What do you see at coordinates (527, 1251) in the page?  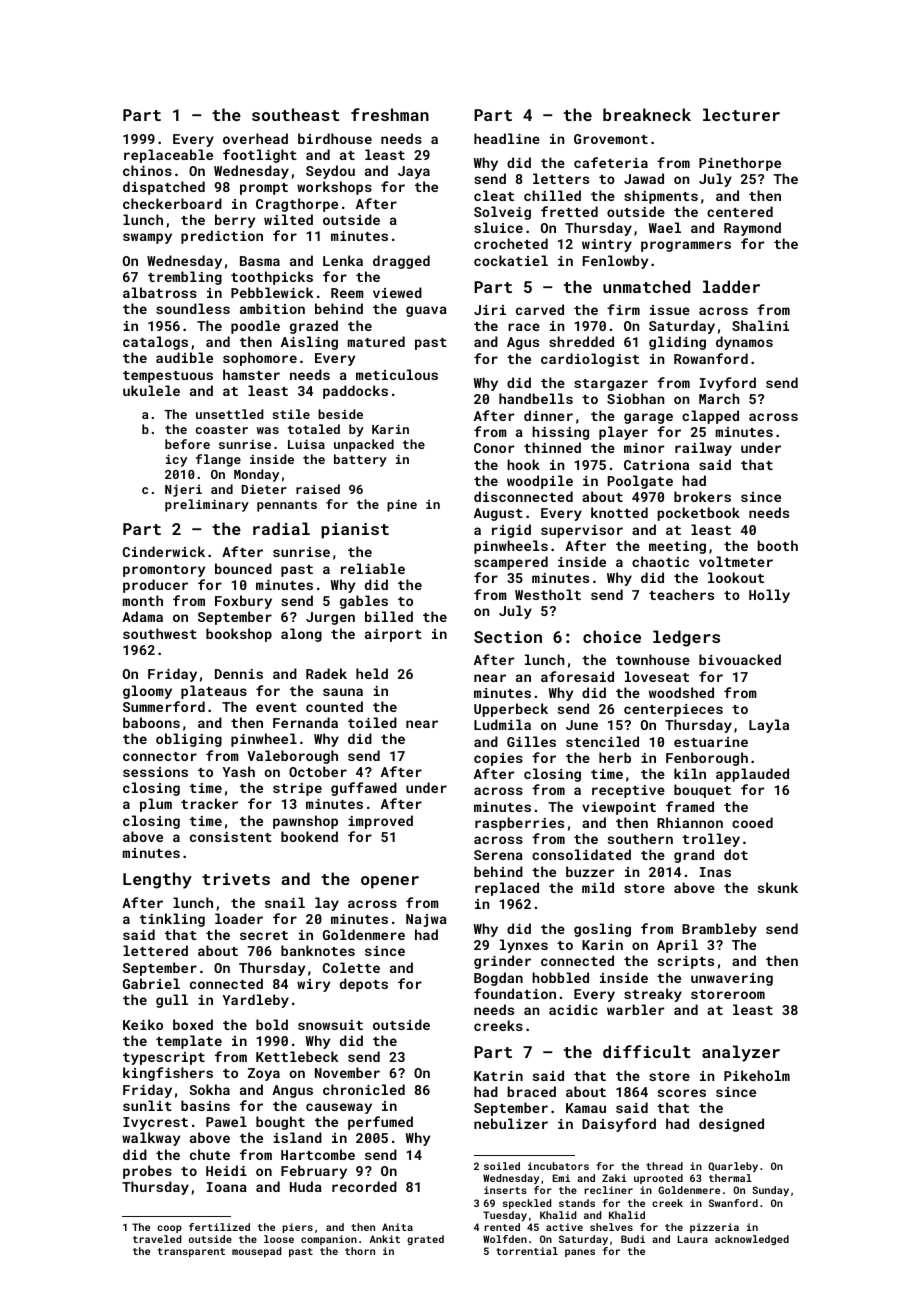 I see `torrential` at bounding box center [527, 1251].
